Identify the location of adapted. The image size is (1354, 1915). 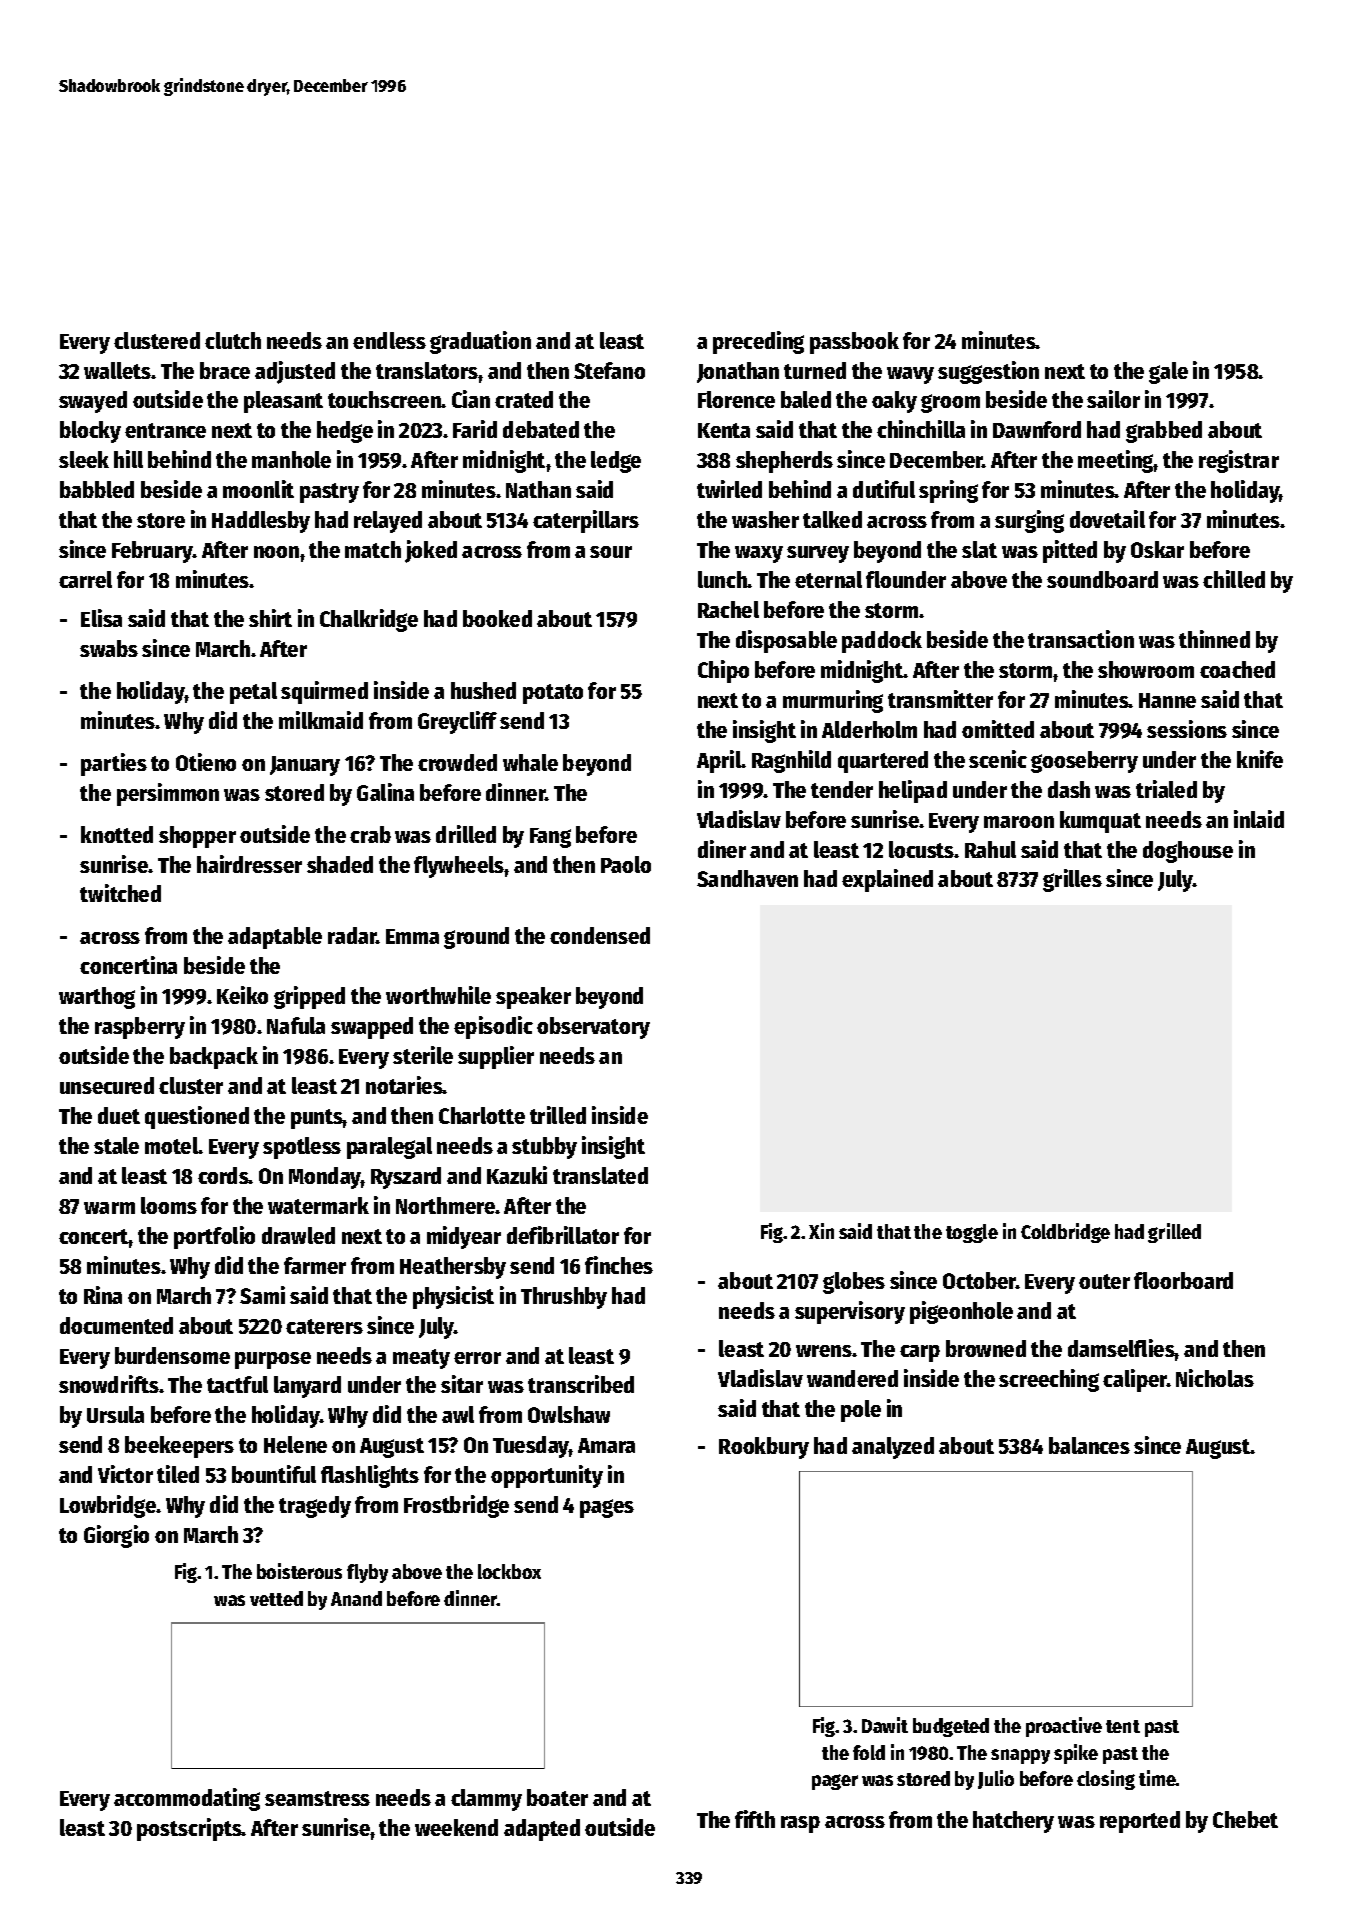
(542, 1830).
